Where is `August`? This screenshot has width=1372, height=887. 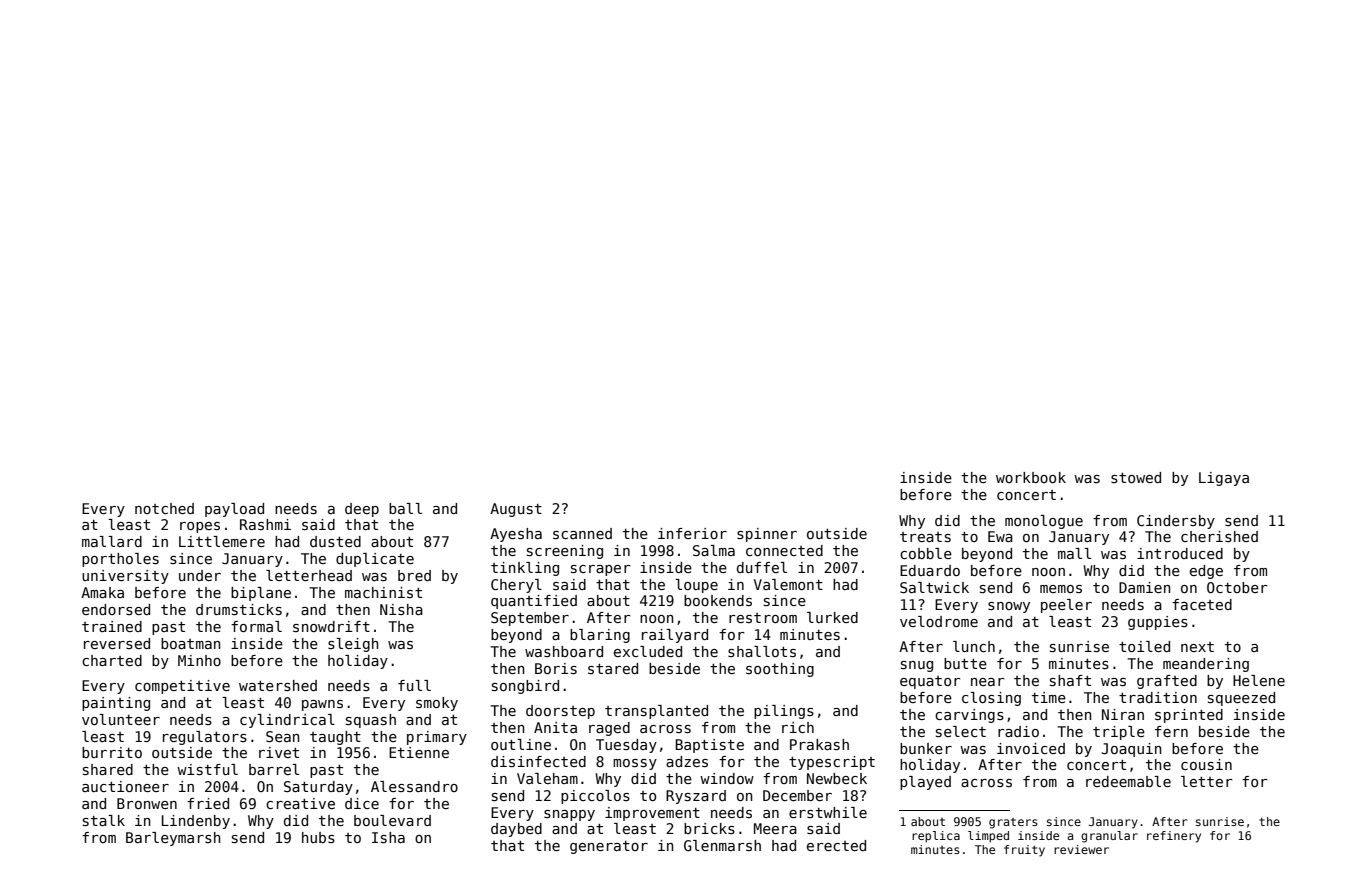
August is located at coordinates (516, 510).
